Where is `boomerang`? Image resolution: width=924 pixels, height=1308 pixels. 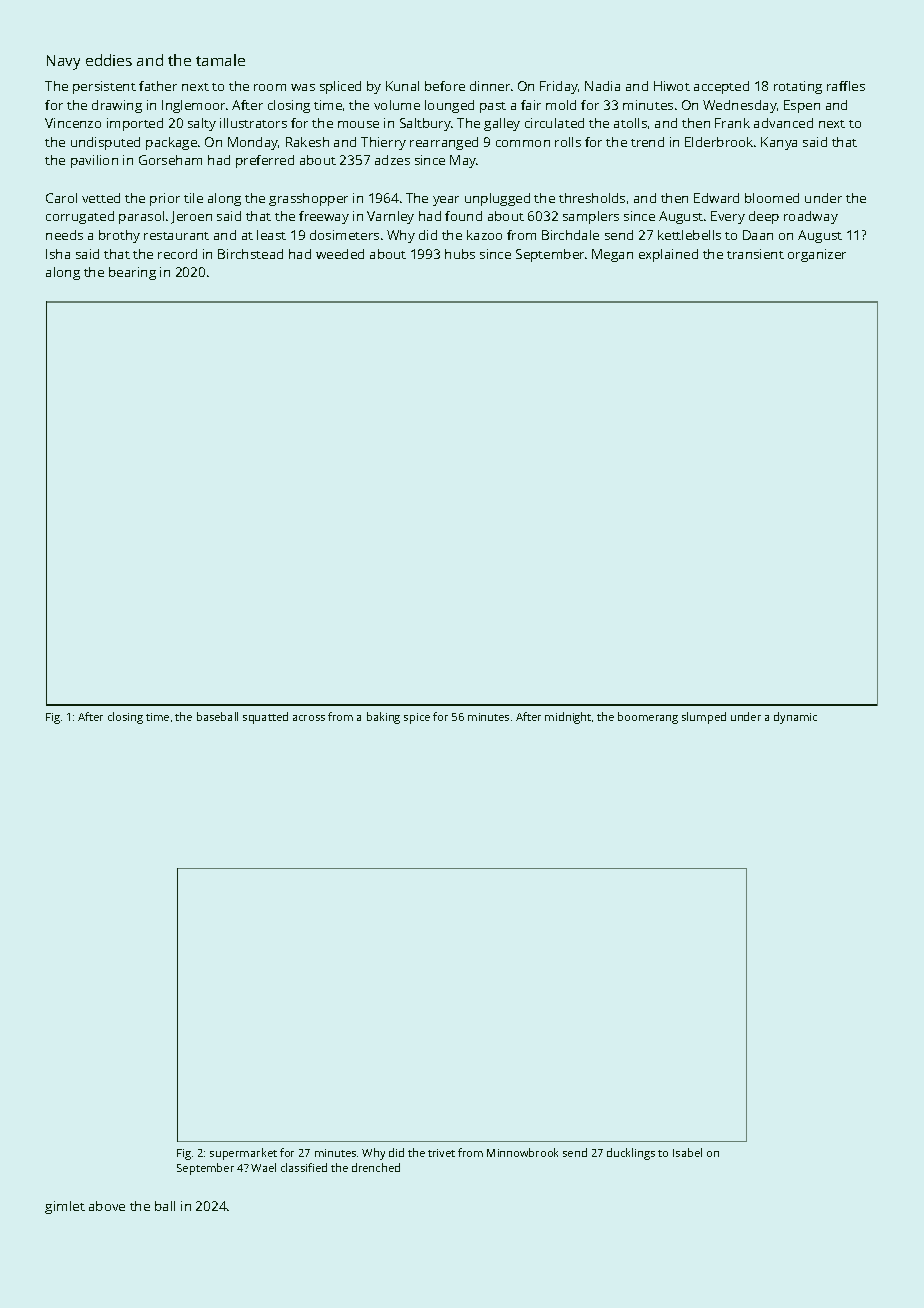 boomerang is located at coordinates (648, 718).
